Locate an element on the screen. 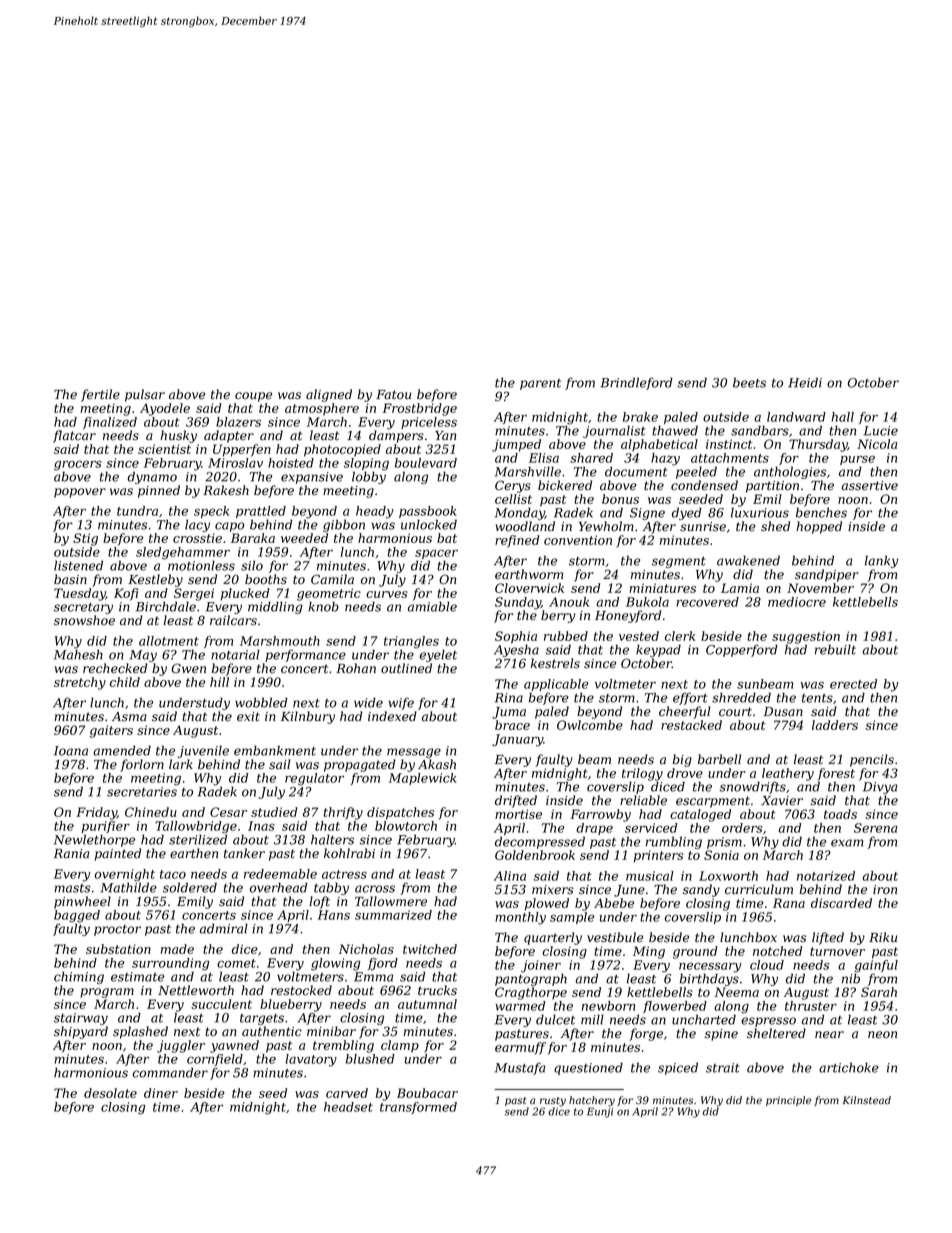 Image resolution: width=952 pixels, height=1233 pixels. program is located at coordinates (107, 993).
